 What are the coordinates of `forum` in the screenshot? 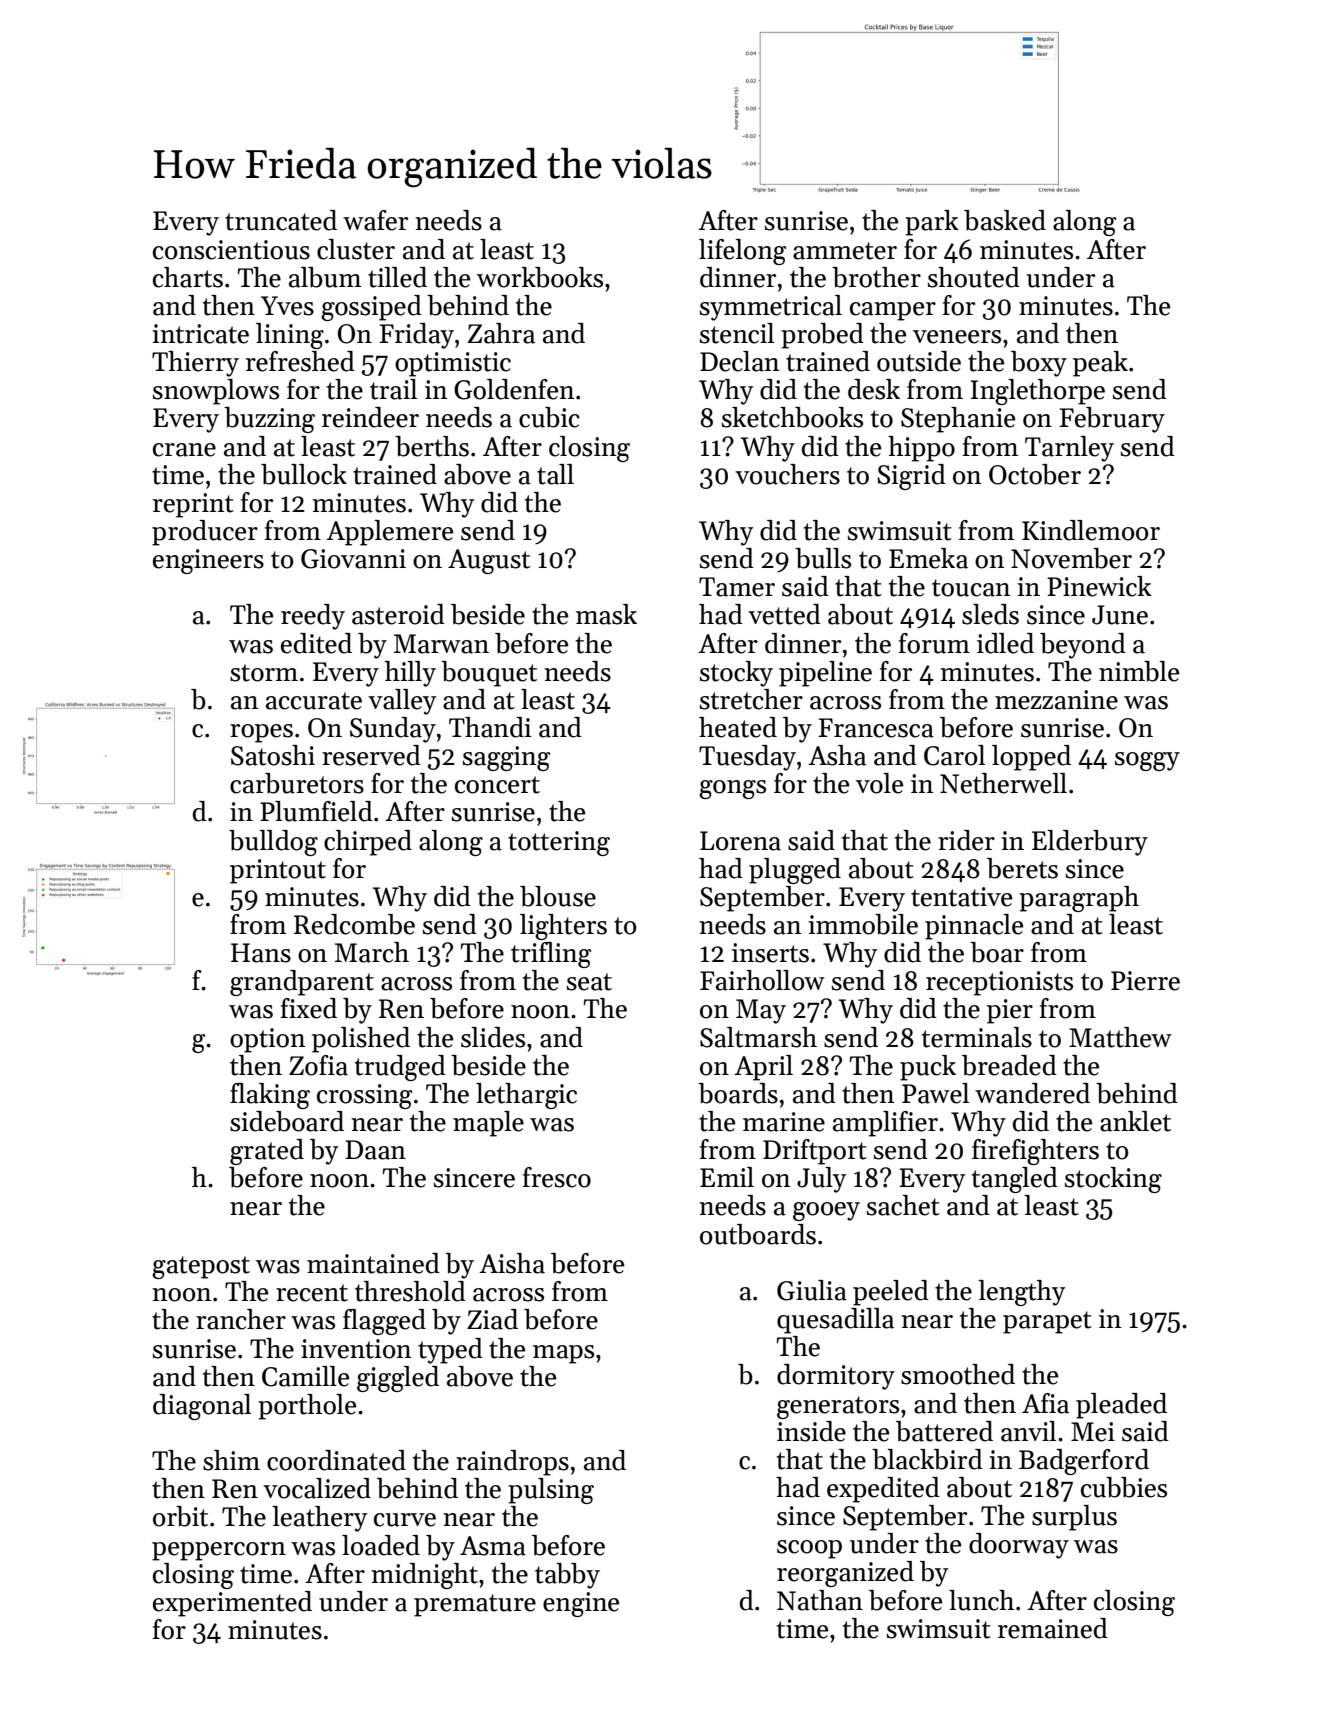 It's located at (934, 643).
